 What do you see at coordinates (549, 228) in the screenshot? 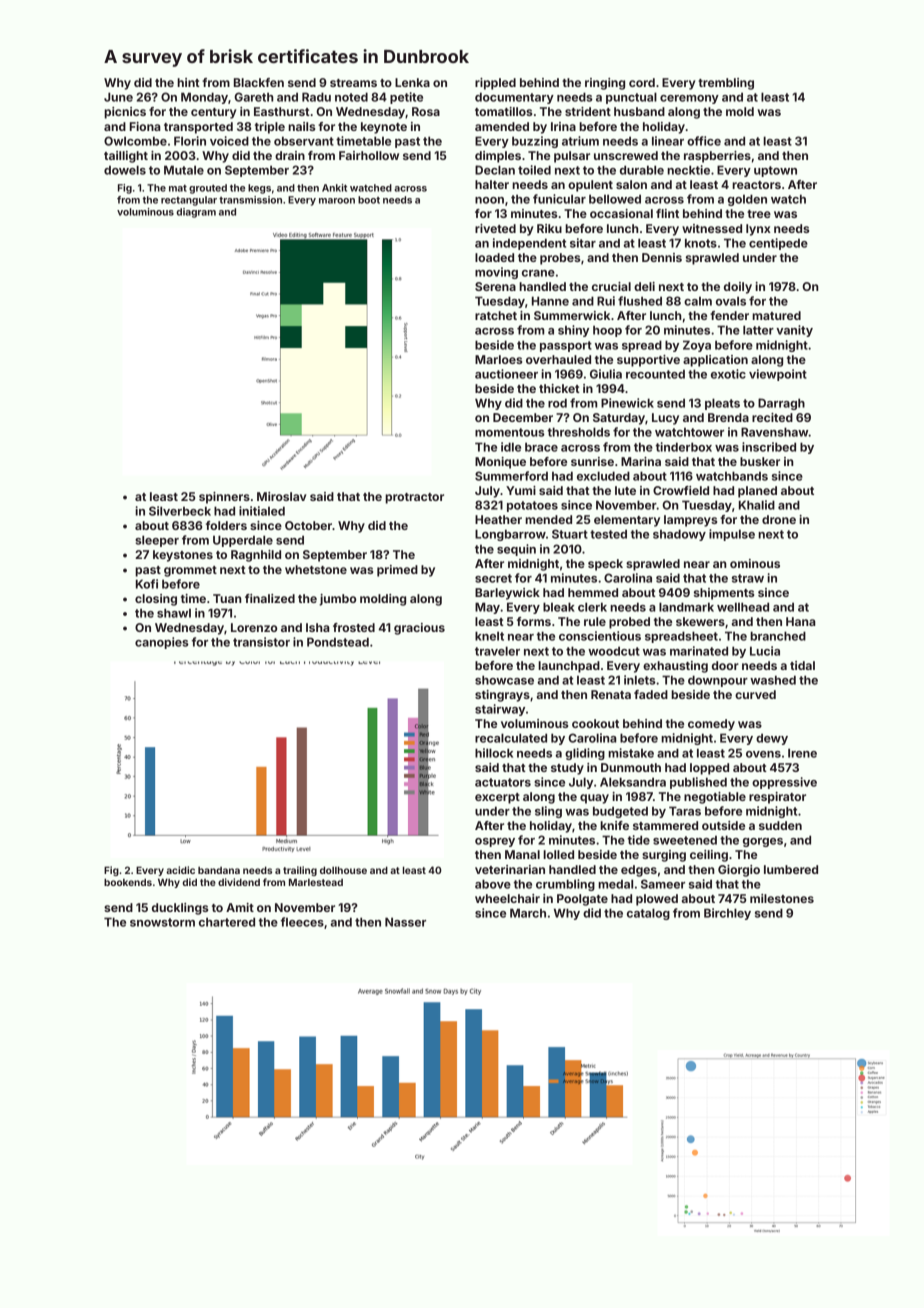
I see `Riku` at bounding box center [549, 228].
